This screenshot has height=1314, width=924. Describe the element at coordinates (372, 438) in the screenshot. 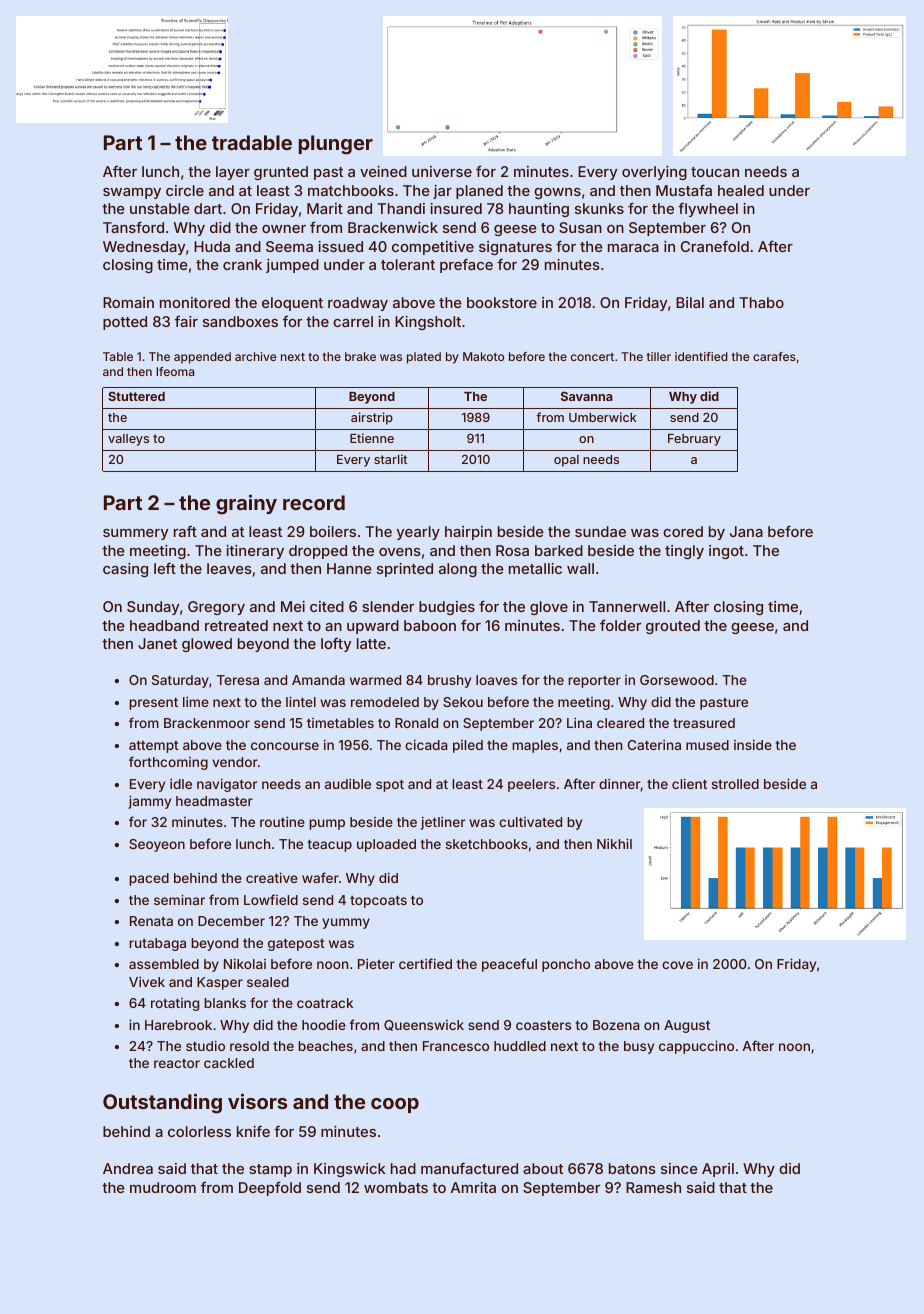

I see `Etienne` at that location.
